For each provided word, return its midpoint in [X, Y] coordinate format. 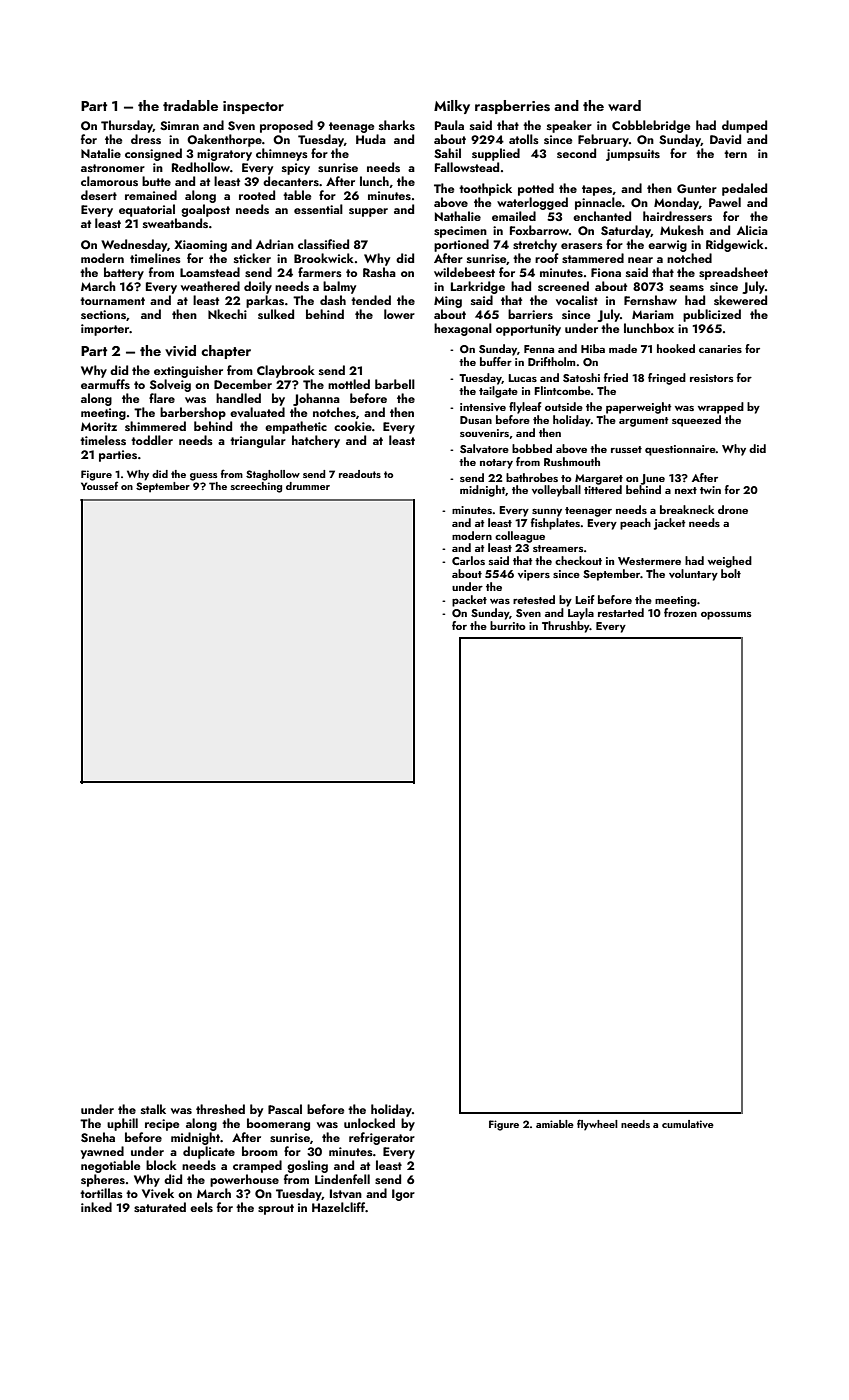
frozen [680, 612]
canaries [720, 349]
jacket [670, 524]
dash [333, 300]
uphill [122, 1124]
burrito [508, 625]
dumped [744, 126]
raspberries [512, 107]
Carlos [468, 560]
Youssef [99, 485]
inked [96, 1207]
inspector [253, 107]
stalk [153, 1109]
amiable [555, 1124]
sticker [252, 258]
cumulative [688, 1124]
